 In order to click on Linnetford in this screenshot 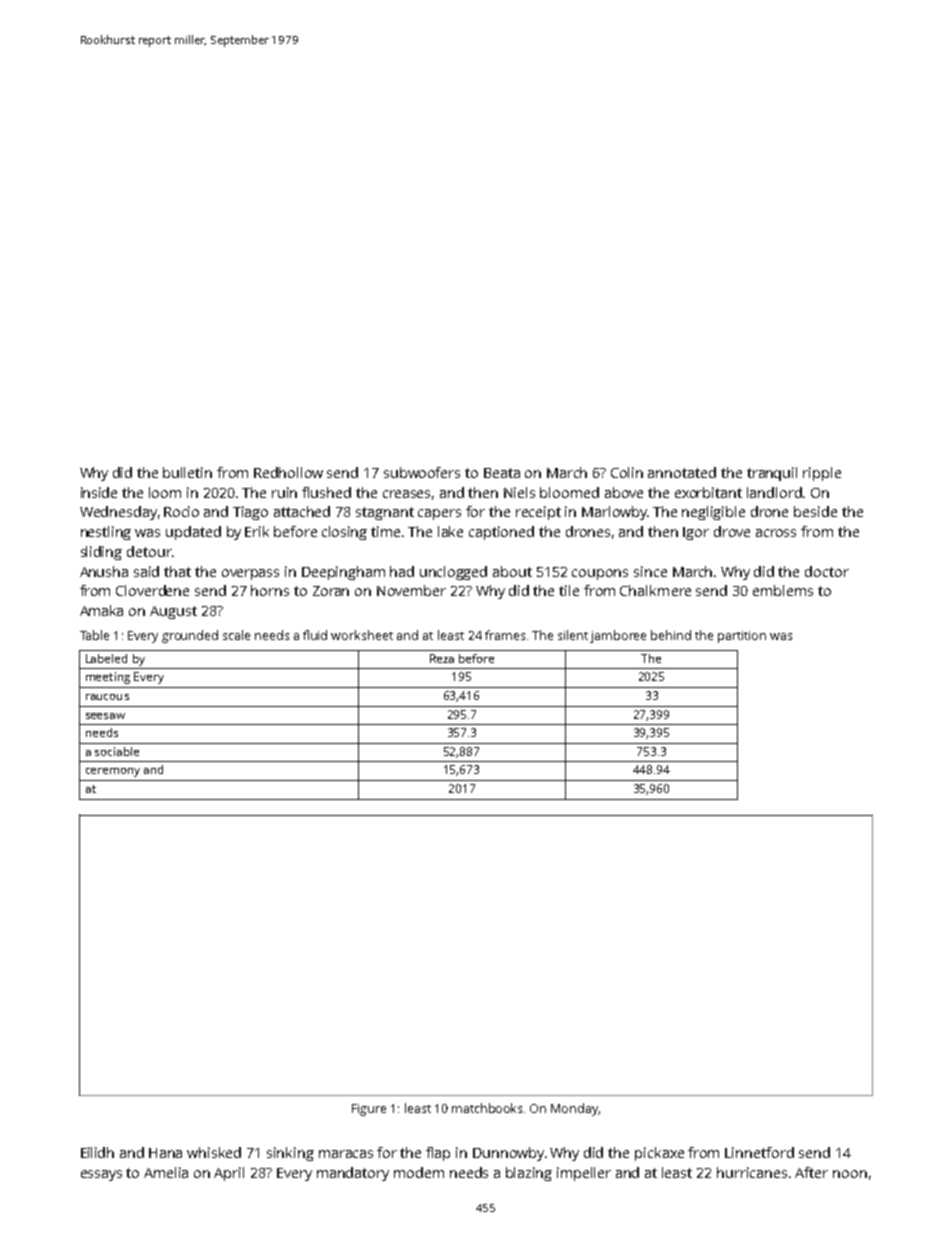, I will do `click(759, 1152)`.
